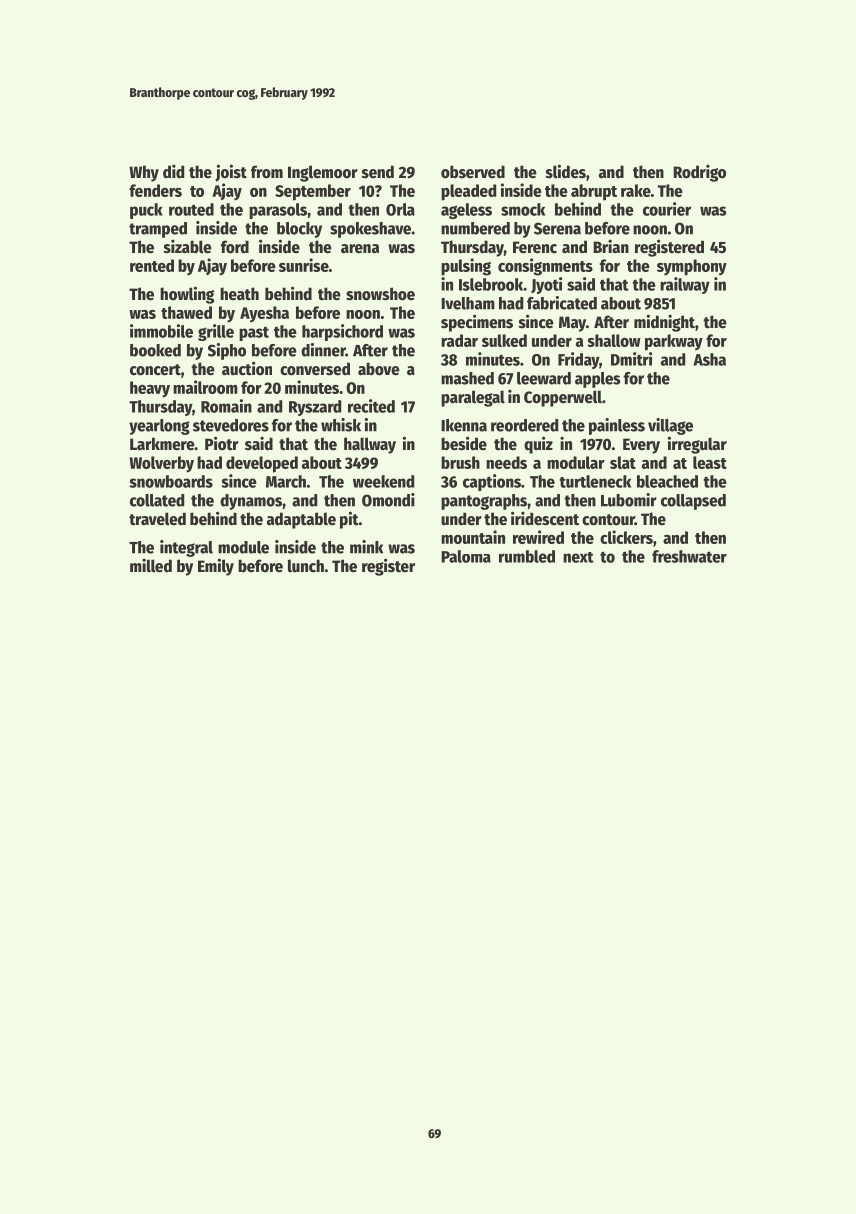  What do you see at coordinates (299, 230) in the image?
I see `blocky` at bounding box center [299, 230].
